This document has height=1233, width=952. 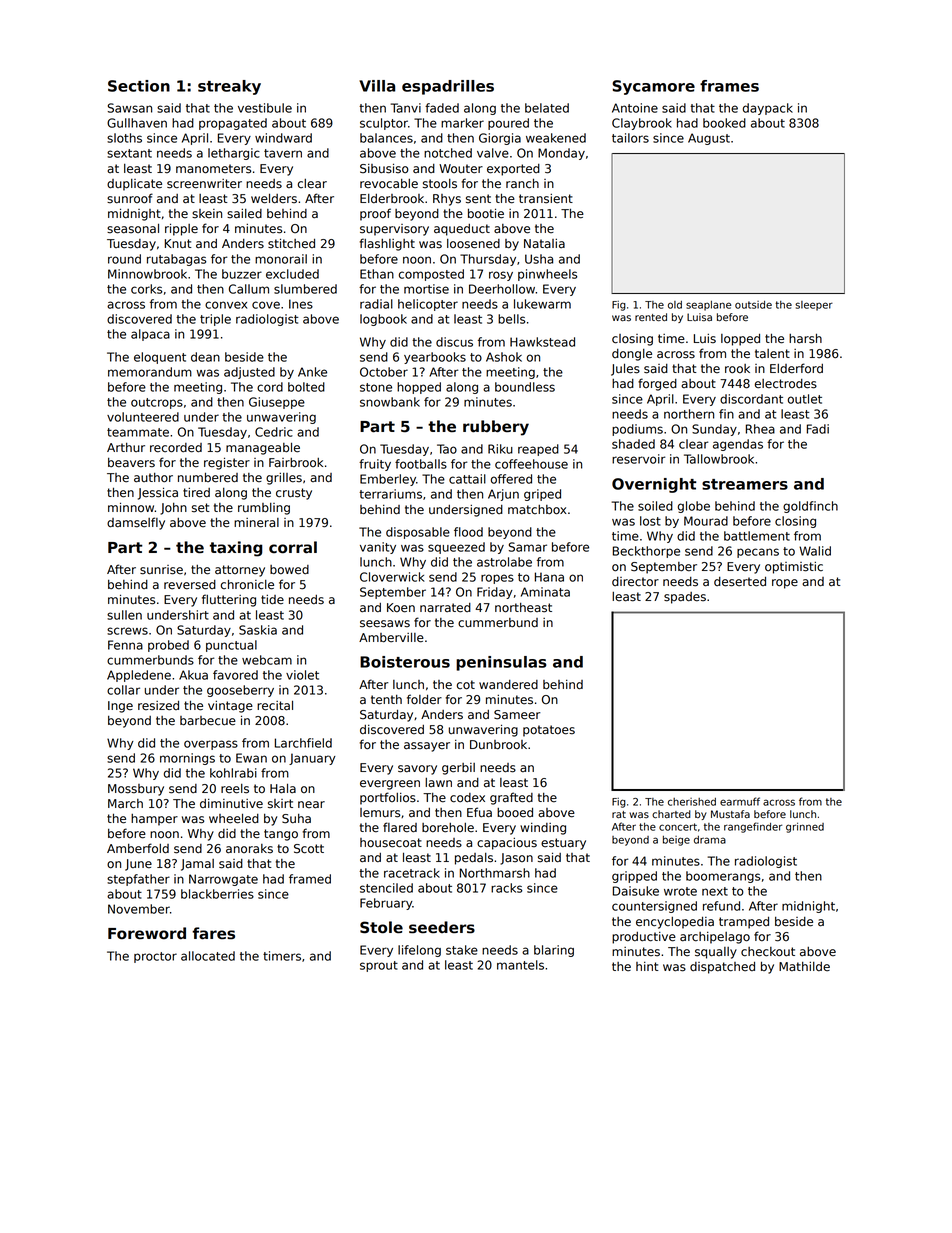 I want to click on fares, so click(x=213, y=933).
